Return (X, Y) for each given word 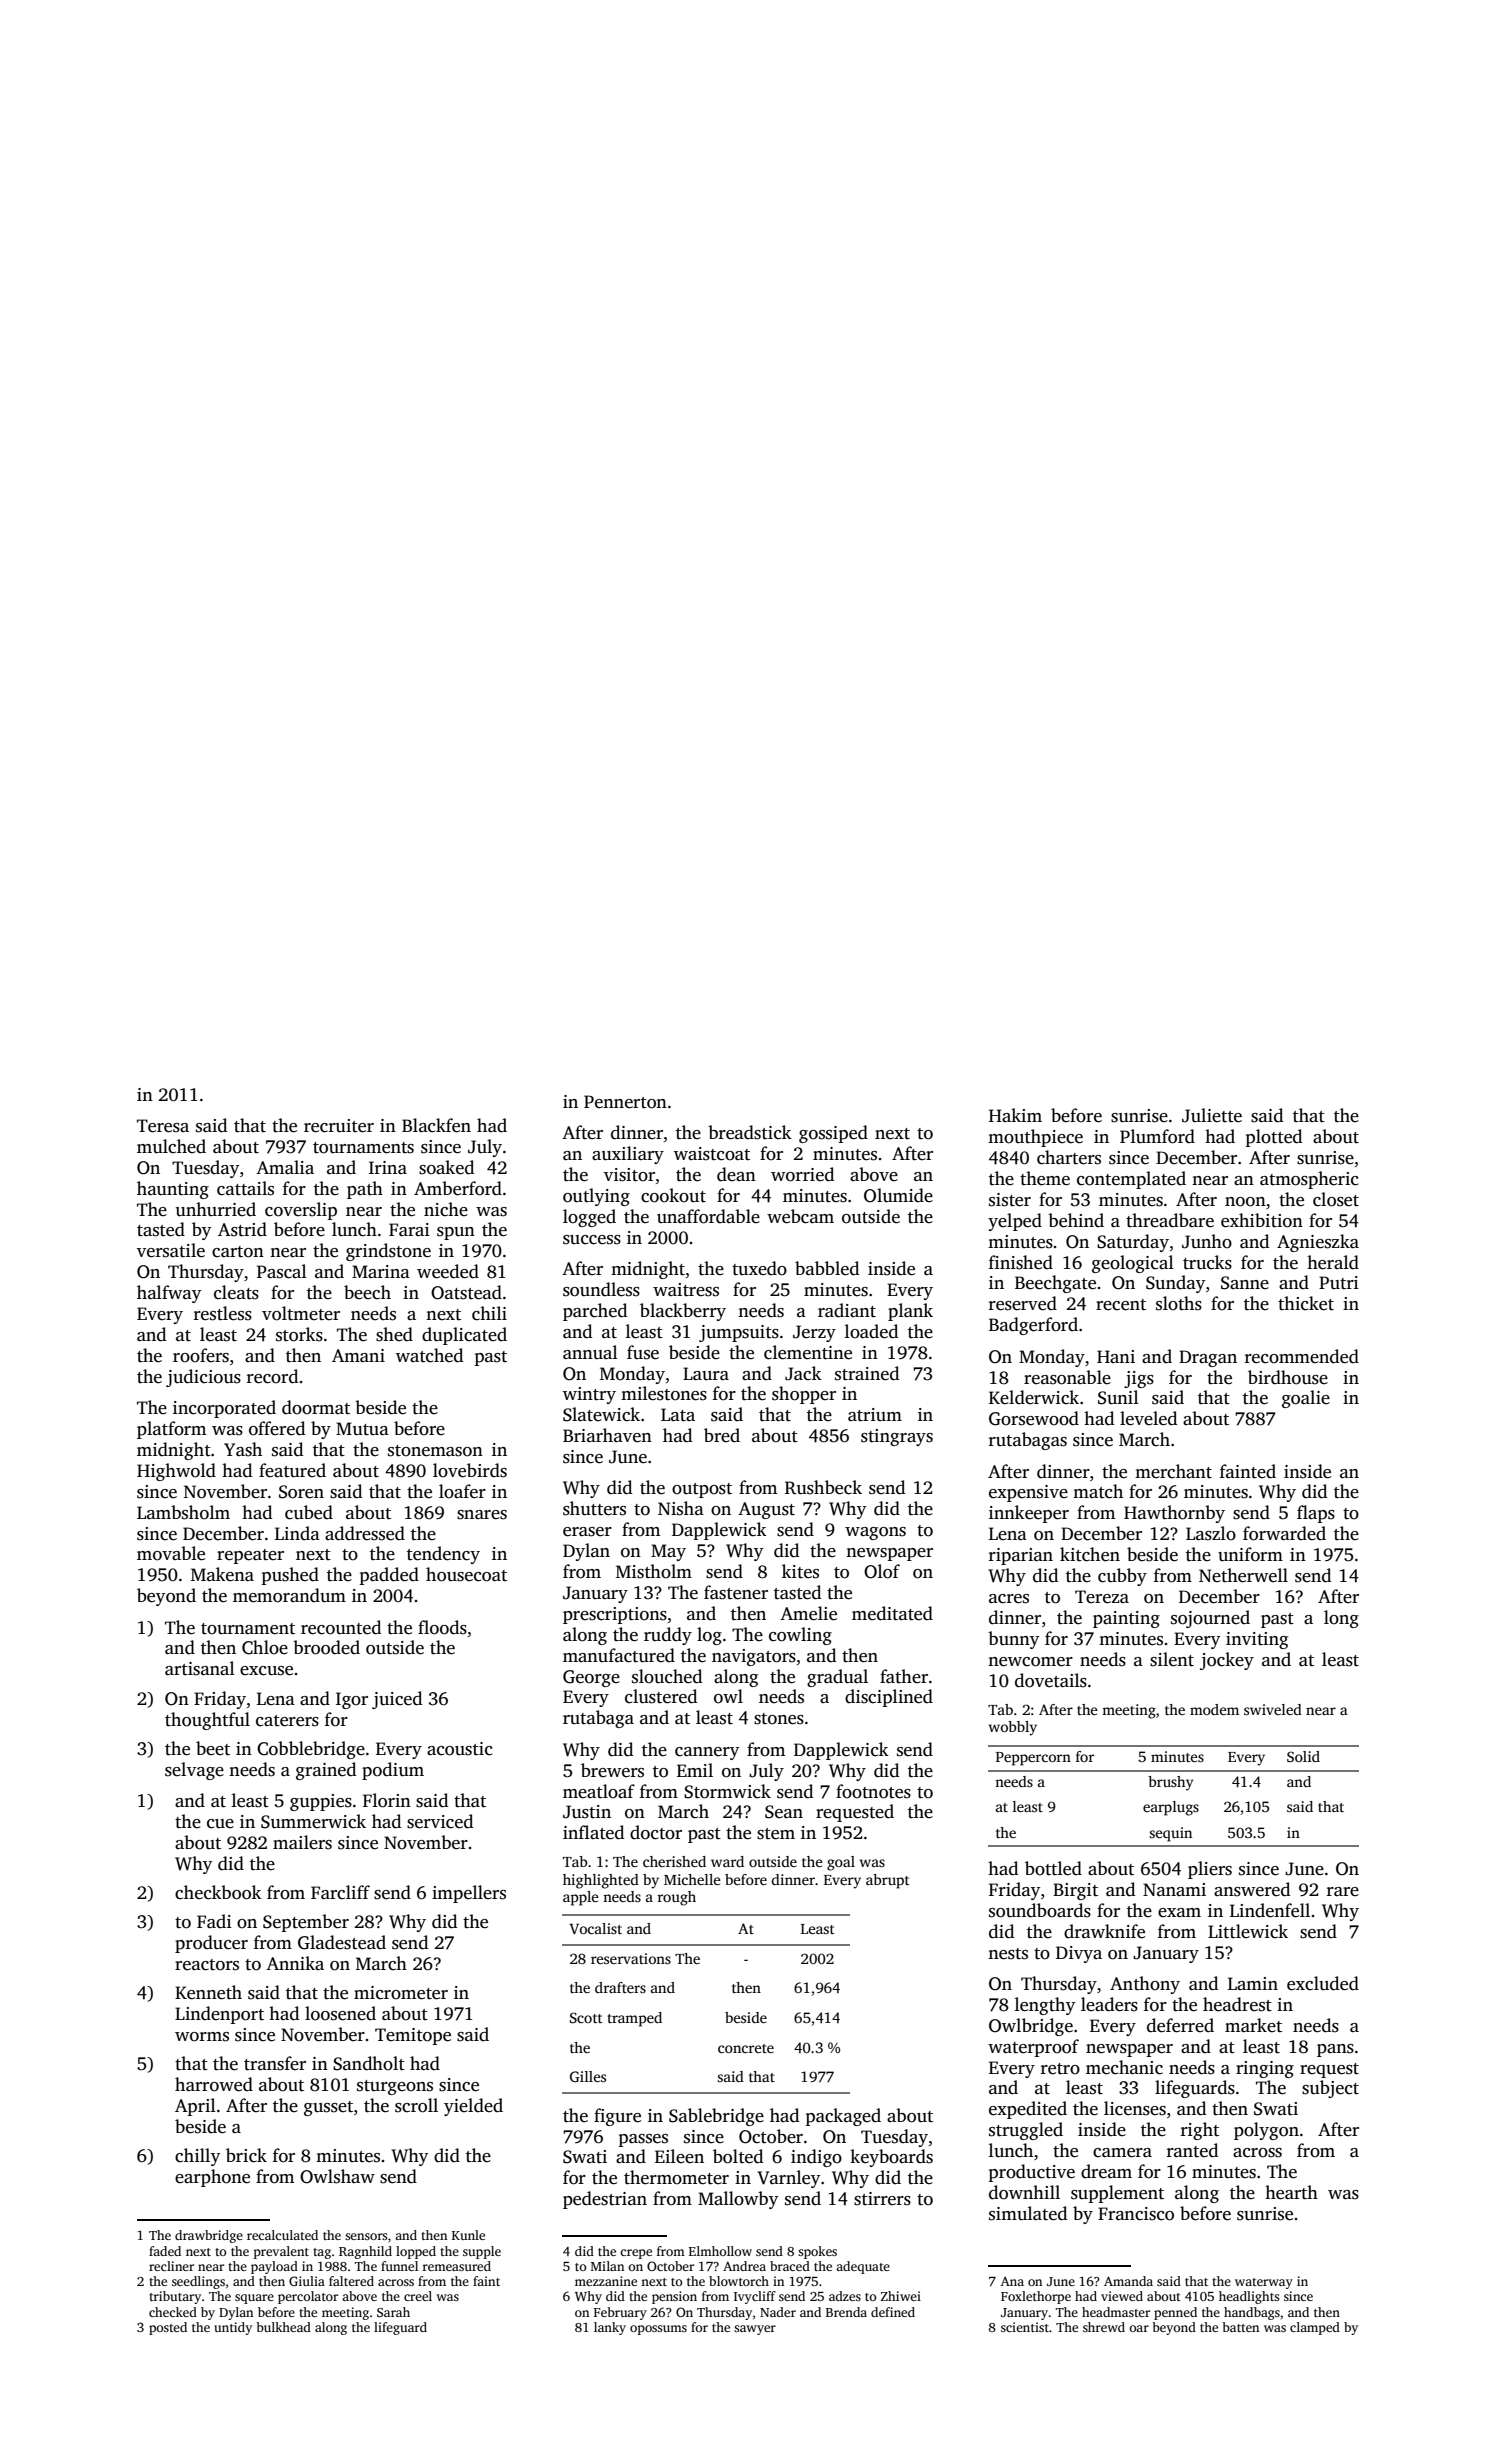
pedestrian (605, 2200)
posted (168, 2328)
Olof (882, 1571)
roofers (201, 1355)
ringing (1265, 2069)
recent (1121, 1305)
